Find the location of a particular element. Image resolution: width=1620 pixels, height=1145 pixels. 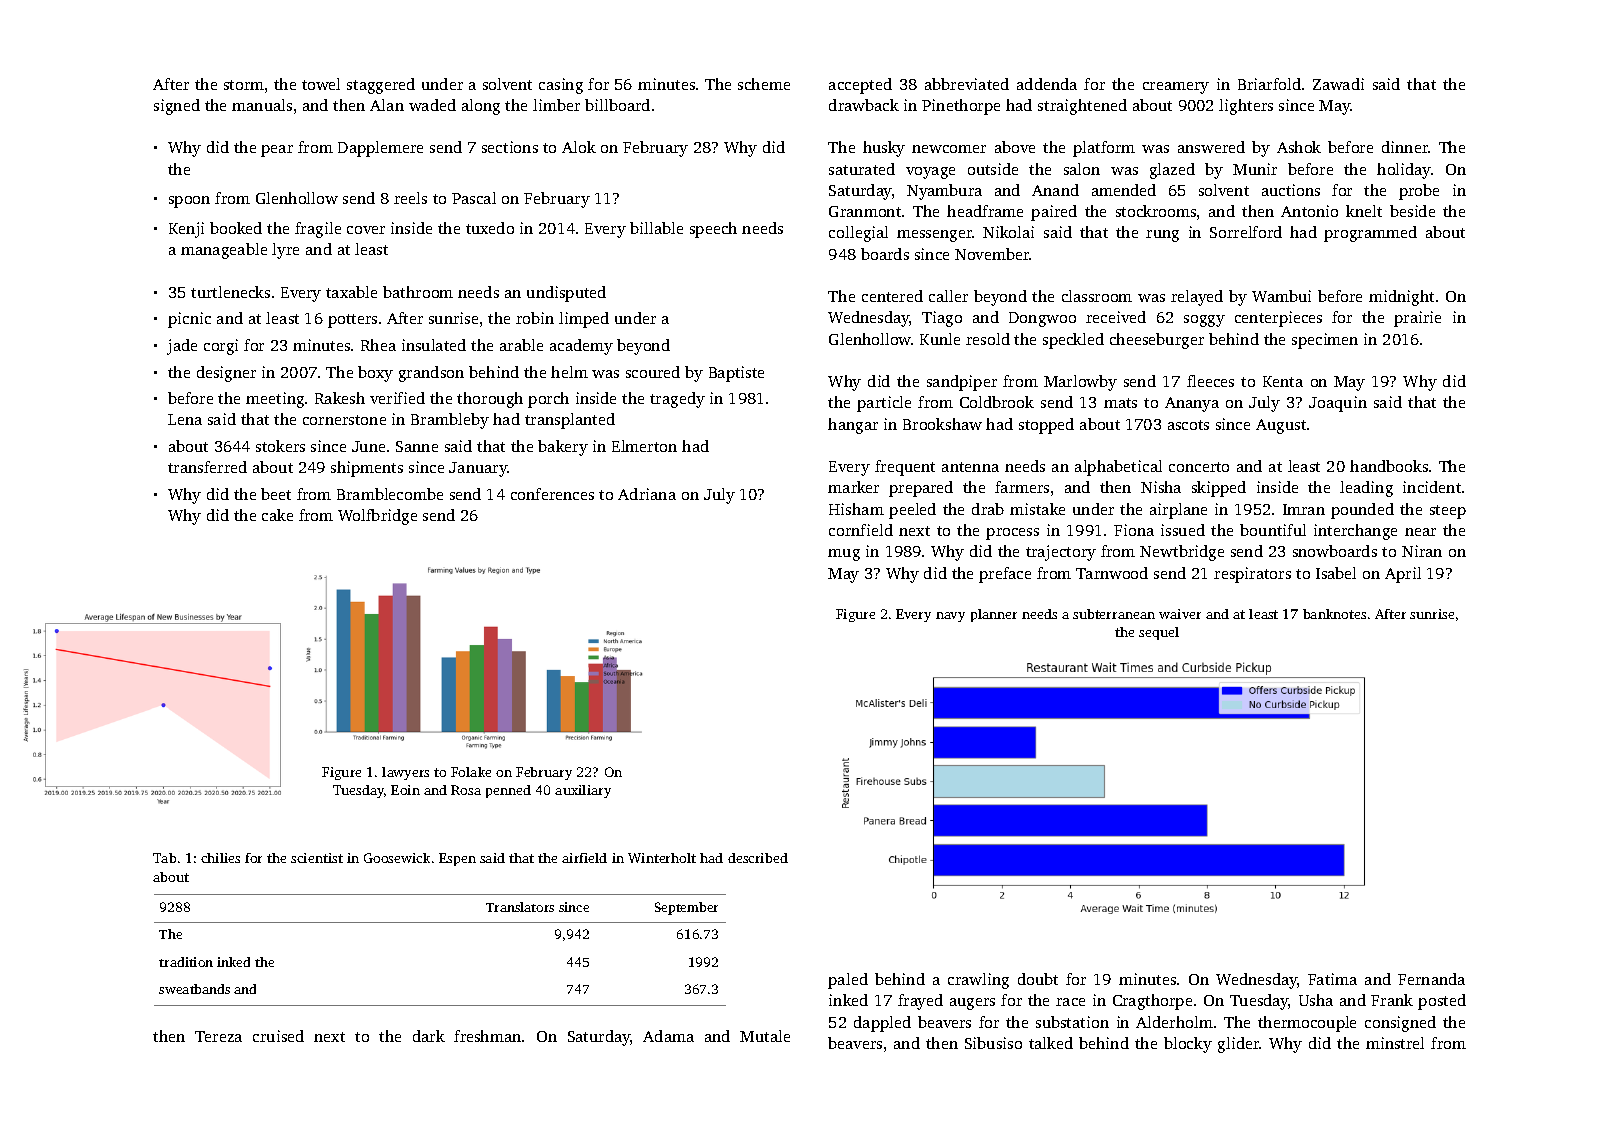

Briarfold is located at coordinates (1269, 84).
